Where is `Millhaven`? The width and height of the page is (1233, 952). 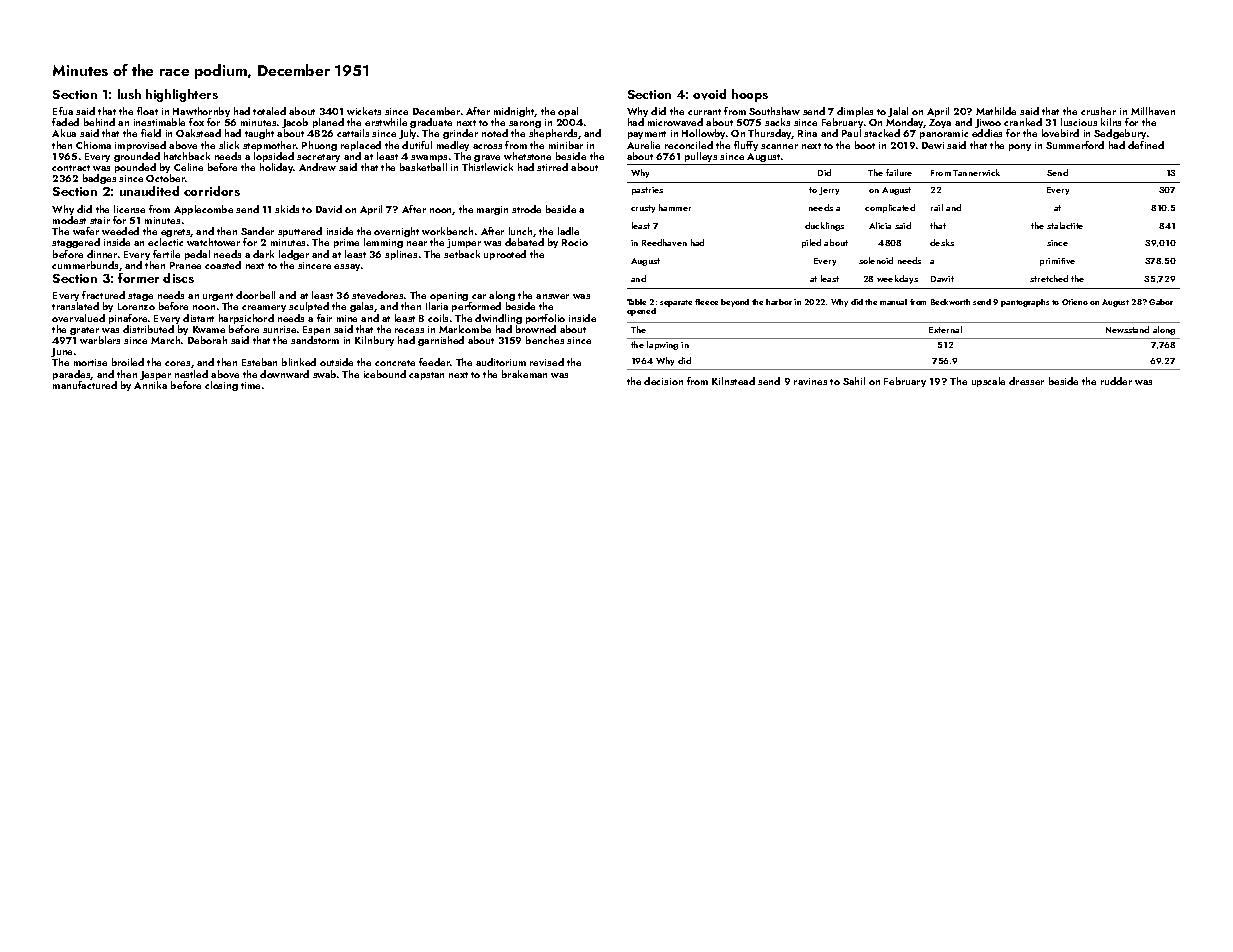
Millhaven is located at coordinates (1153, 111).
